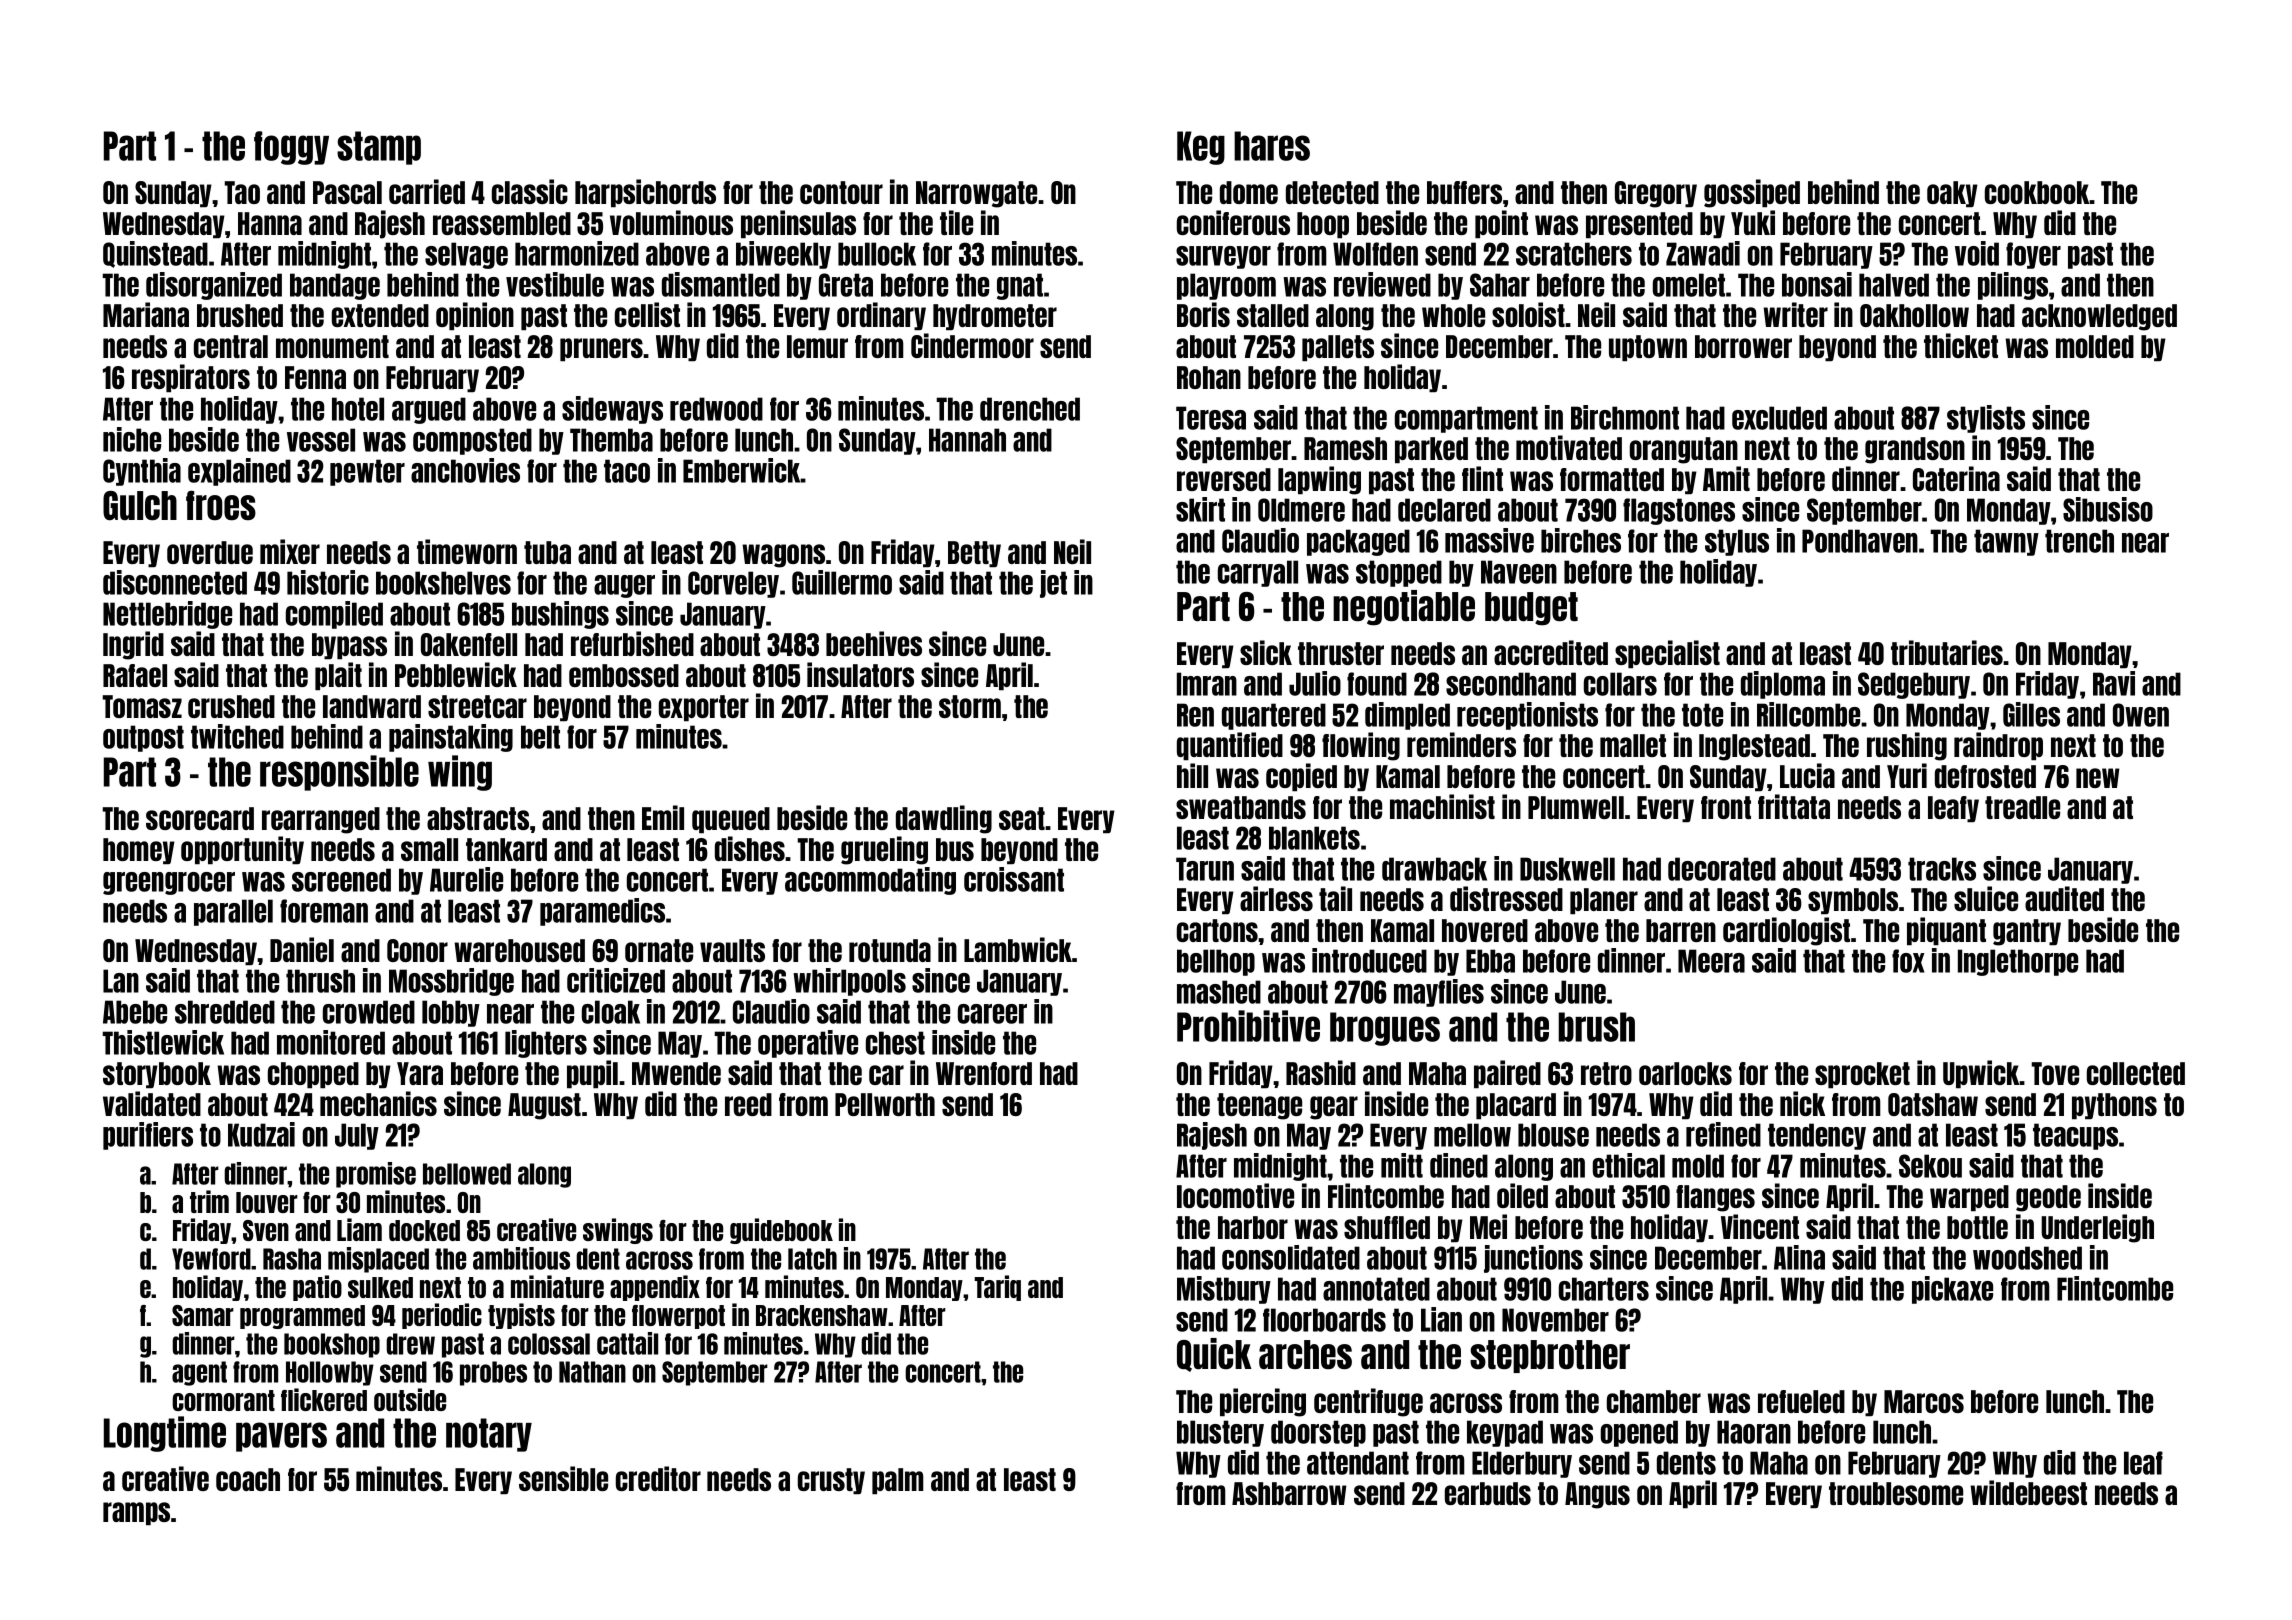 The height and width of the screenshot is (1620, 2292). What do you see at coordinates (2079, 541) in the screenshot?
I see `trench` at bounding box center [2079, 541].
